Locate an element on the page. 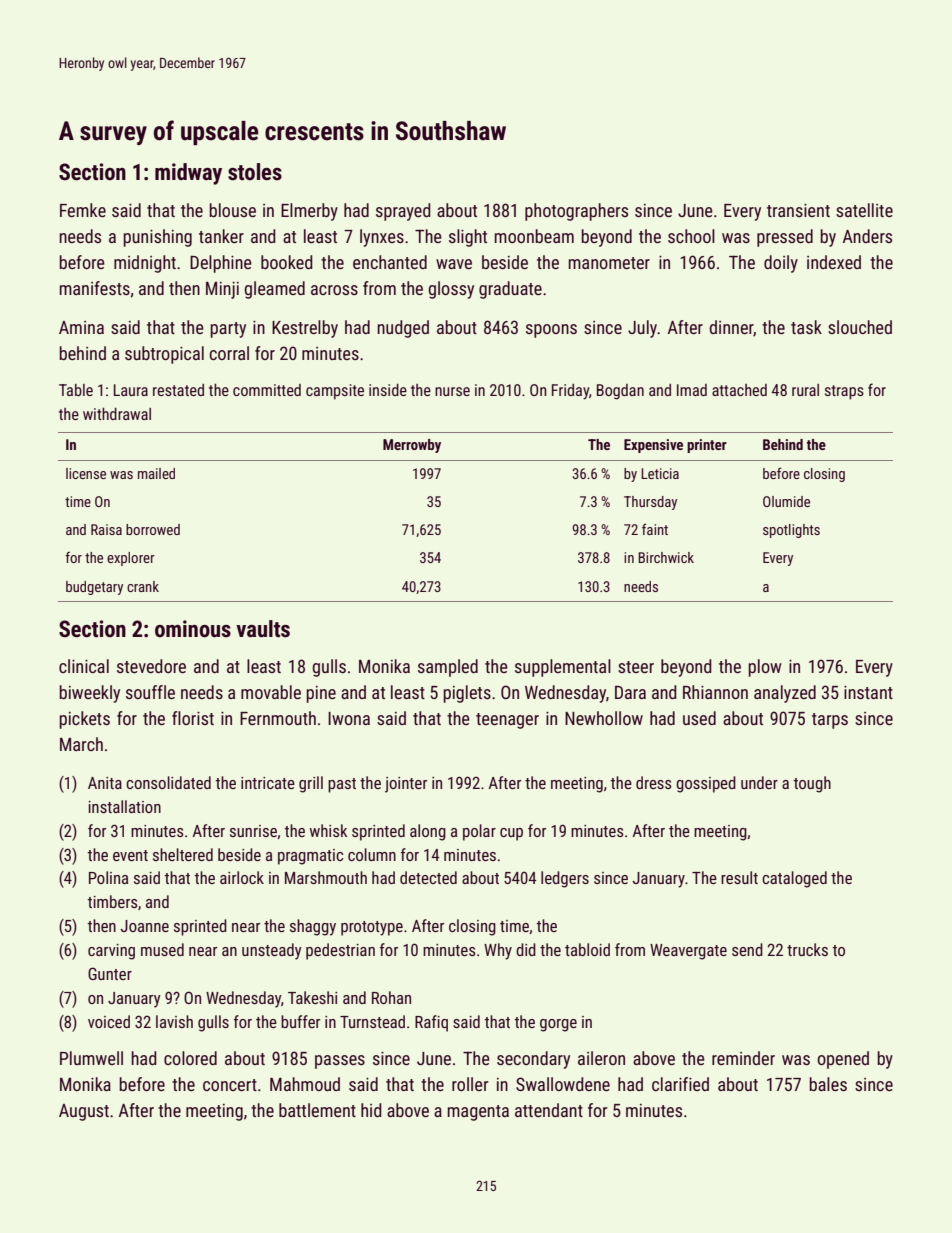 This image has width=952, height=1233. spotlights is located at coordinates (791, 531).
